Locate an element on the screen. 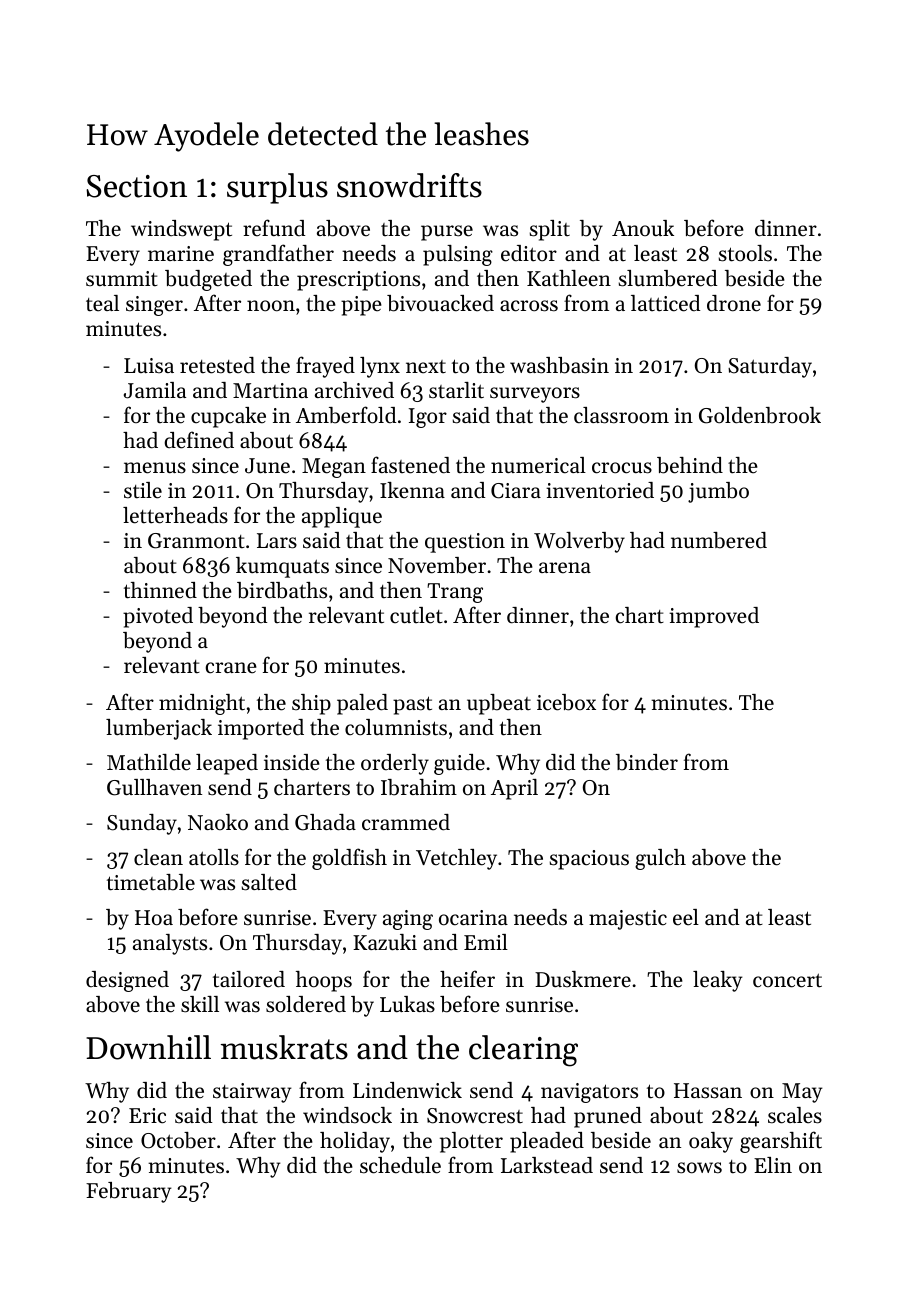 This screenshot has height=1316, width=908. heifer is located at coordinates (467, 979).
